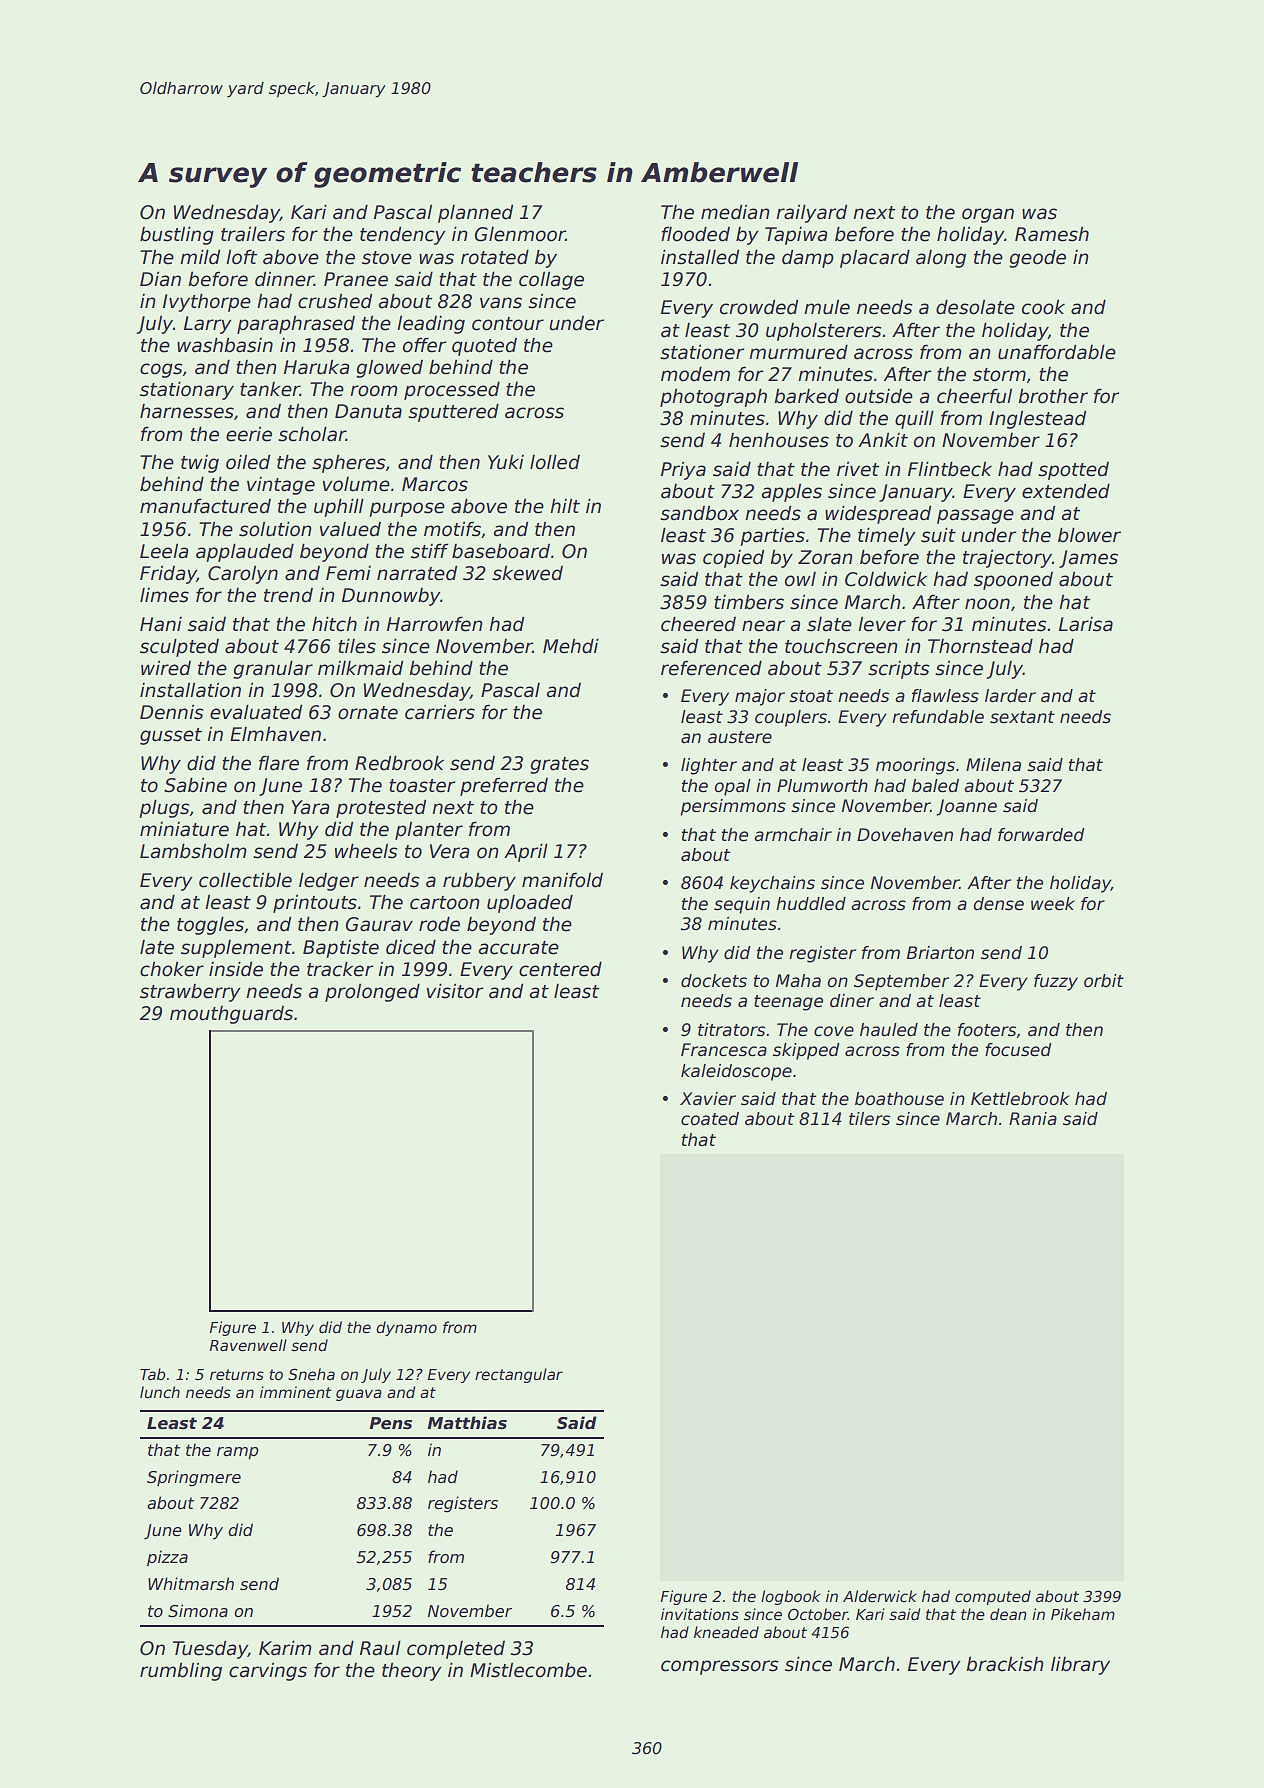 The width and height of the page is (1264, 1788). What do you see at coordinates (941, 259) in the page?
I see `along` at bounding box center [941, 259].
